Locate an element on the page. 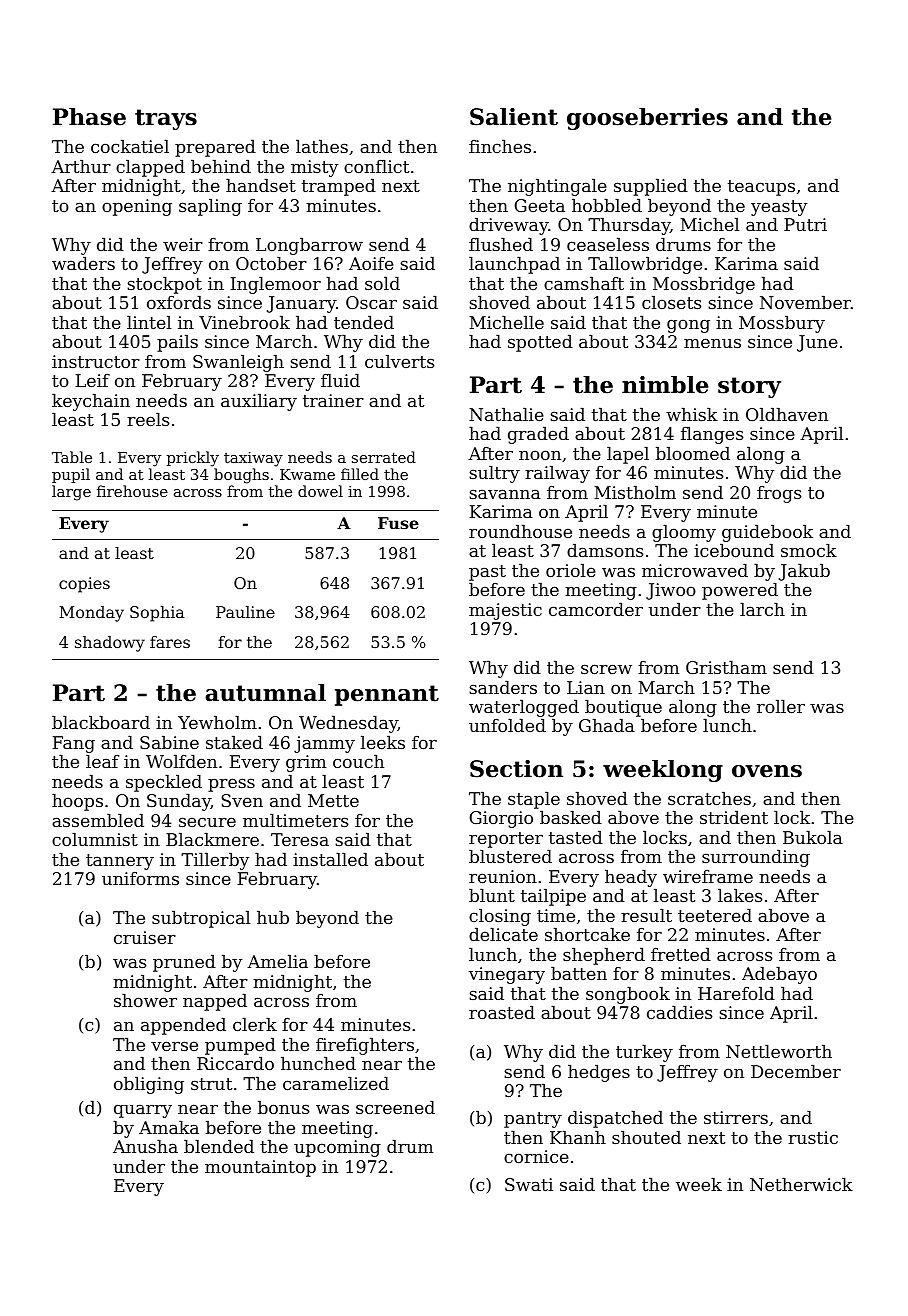  past is located at coordinates (487, 573).
